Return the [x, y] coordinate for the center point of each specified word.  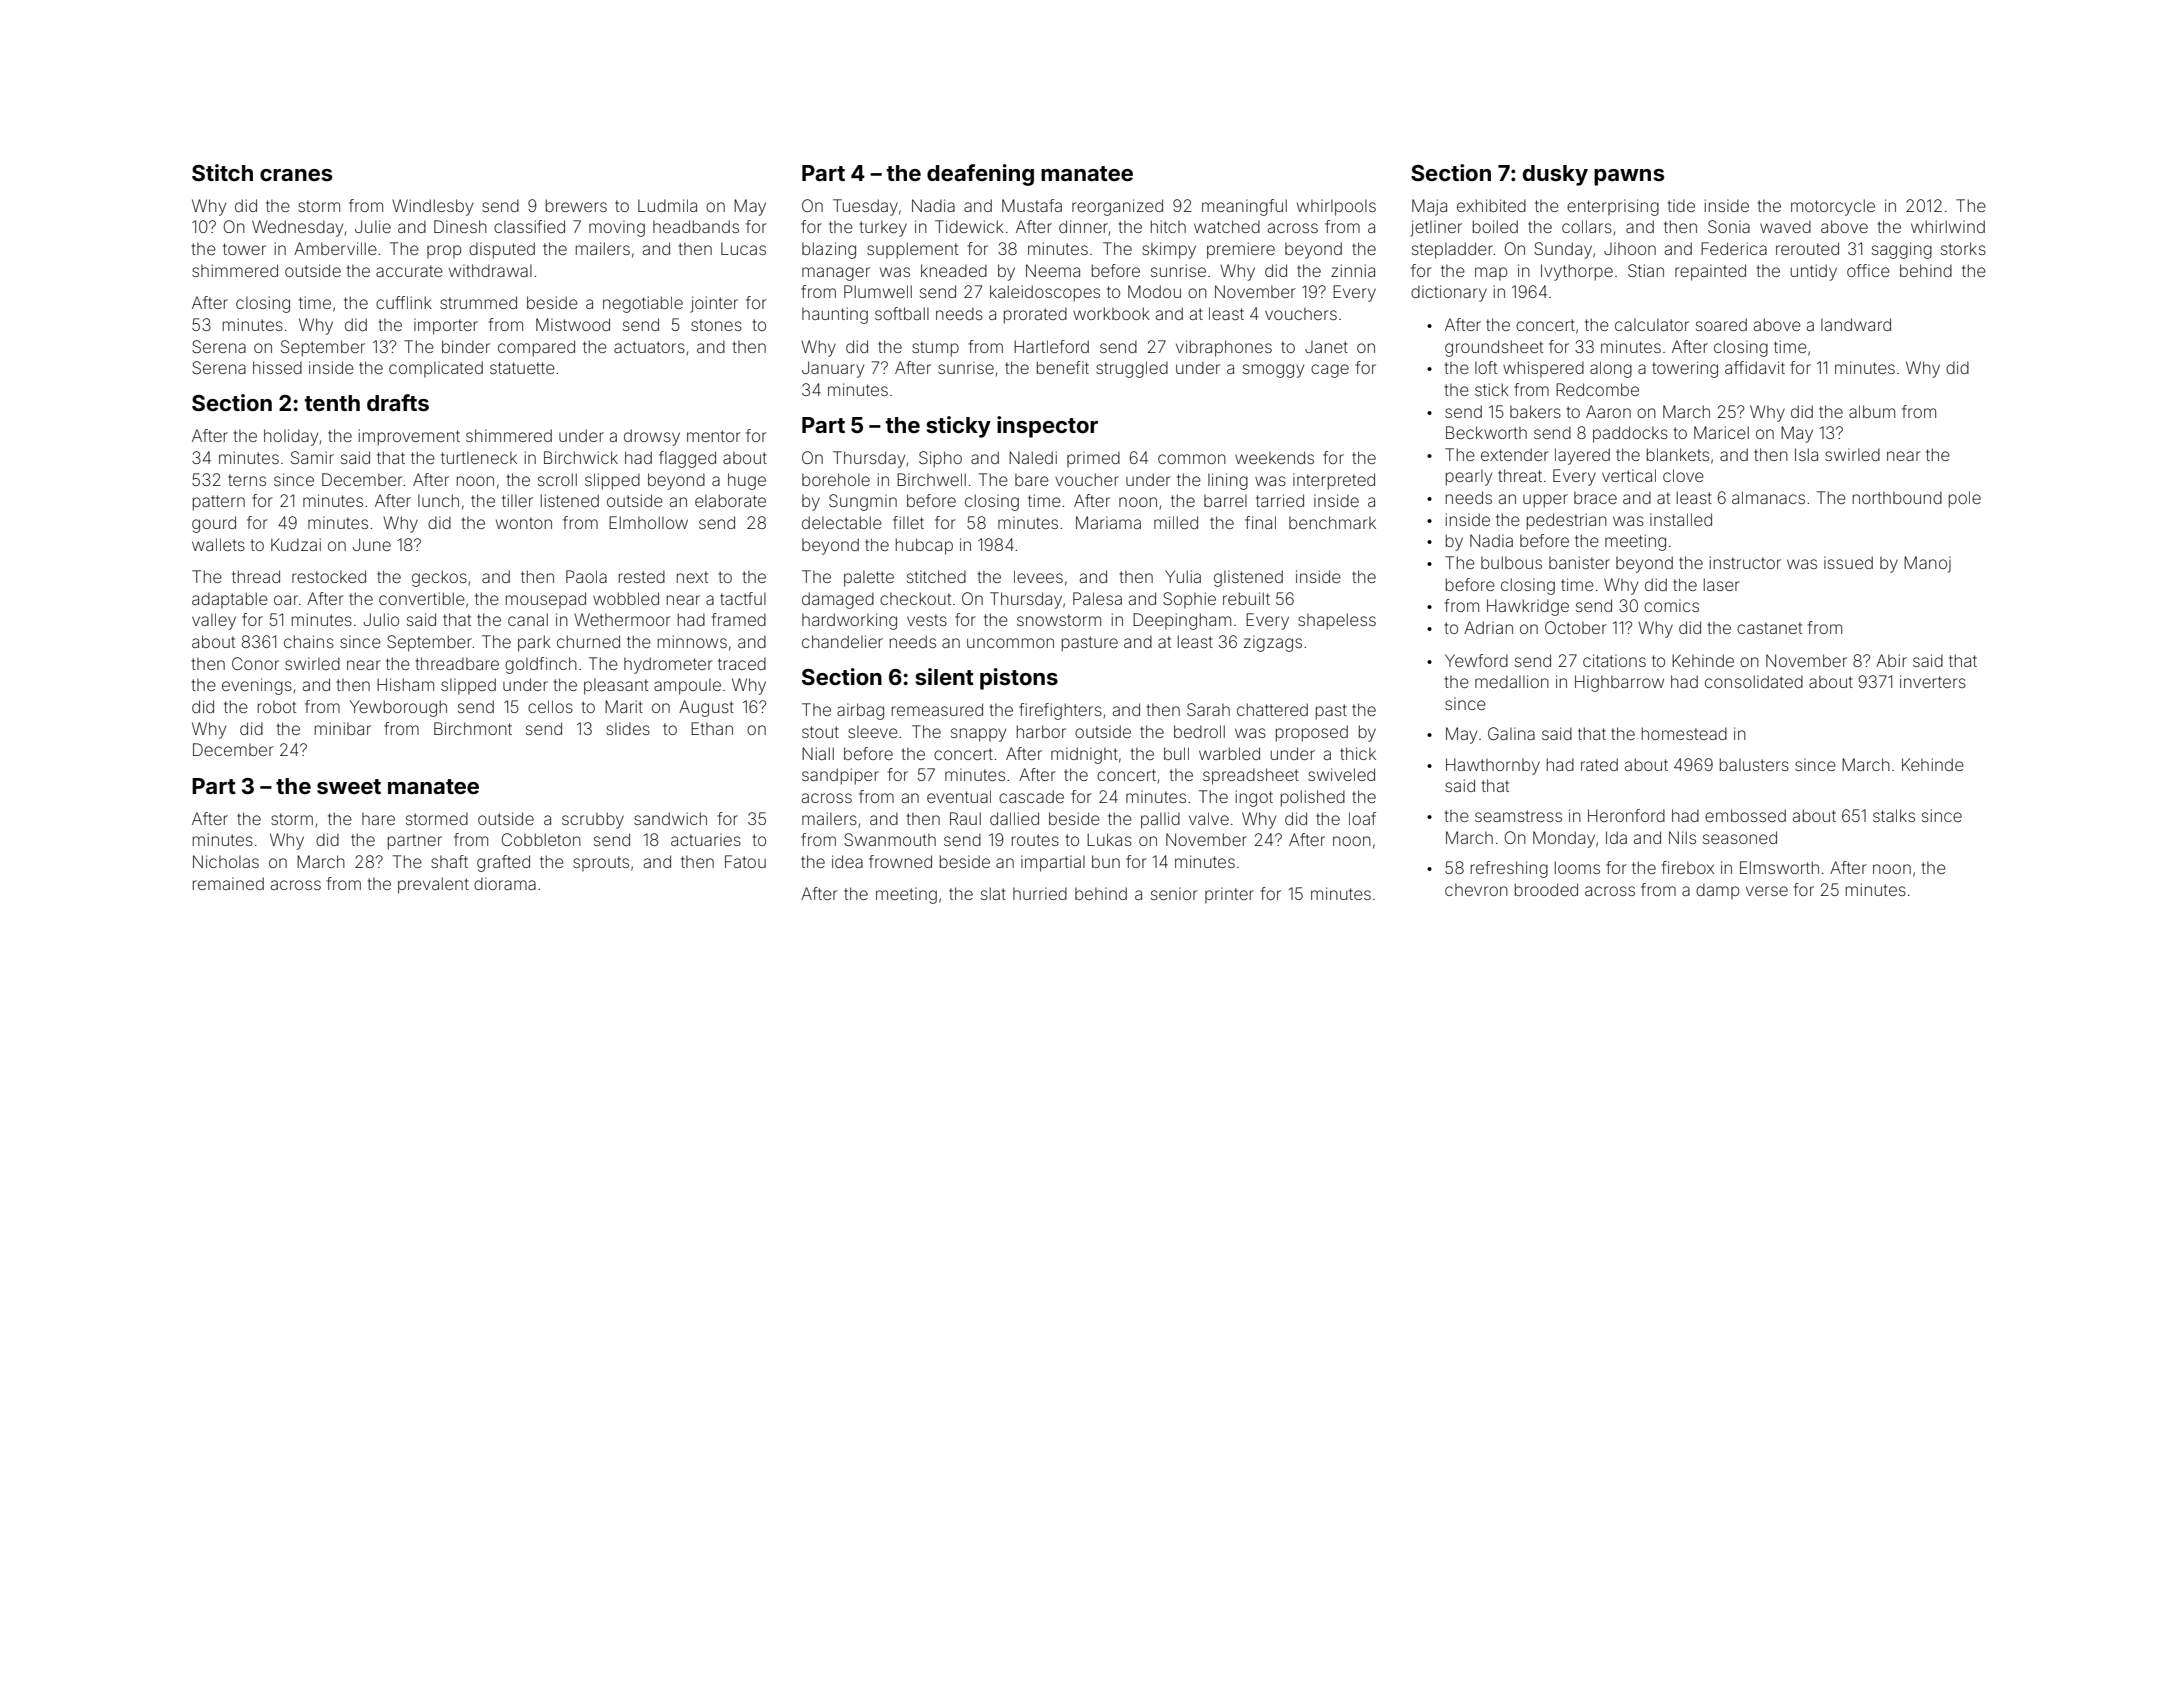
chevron [1476, 890]
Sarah [1208, 709]
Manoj [1927, 564]
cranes [296, 175]
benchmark [1332, 522]
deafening [980, 175]
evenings [257, 686]
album [1872, 411]
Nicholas [226, 861]
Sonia [1729, 226]
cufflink [404, 302]
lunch [438, 500]
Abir [1891, 660]
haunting [835, 315]
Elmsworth [1779, 867]
